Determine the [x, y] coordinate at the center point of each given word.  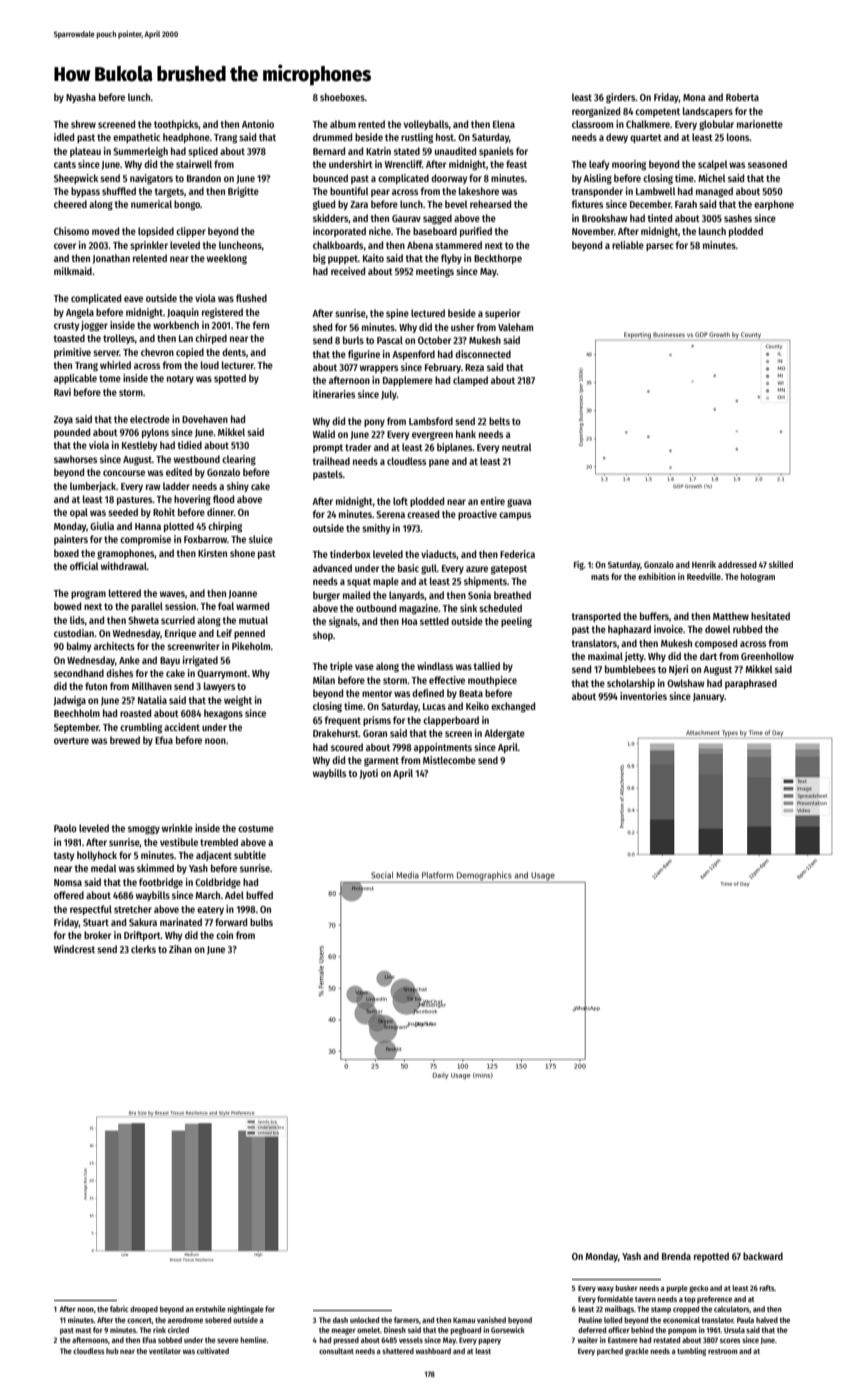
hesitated [770, 616]
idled [64, 137]
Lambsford [431, 421]
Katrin [378, 151]
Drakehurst [336, 733]
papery [490, 1341]
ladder [176, 486]
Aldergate [504, 734]
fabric [119, 1309]
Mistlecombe [449, 760]
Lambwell [655, 191]
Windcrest [74, 949]
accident [182, 727]
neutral [516, 447]
